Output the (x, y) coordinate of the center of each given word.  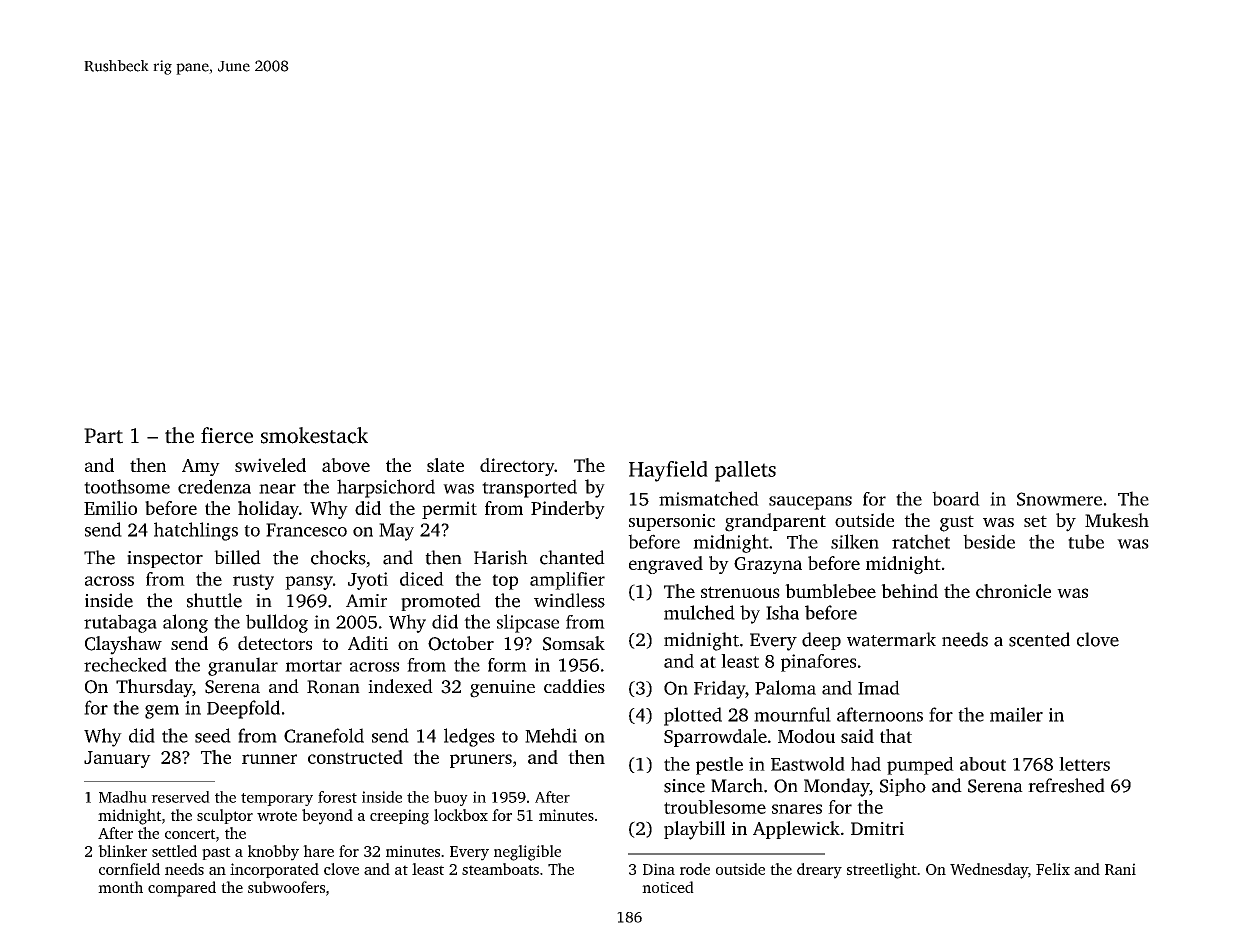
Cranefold (324, 735)
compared (182, 889)
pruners (481, 761)
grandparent (775, 522)
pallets (745, 471)
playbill (694, 830)
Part (103, 436)
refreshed (1066, 785)
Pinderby (568, 510)
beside (989, 541)
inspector (165, 559)
